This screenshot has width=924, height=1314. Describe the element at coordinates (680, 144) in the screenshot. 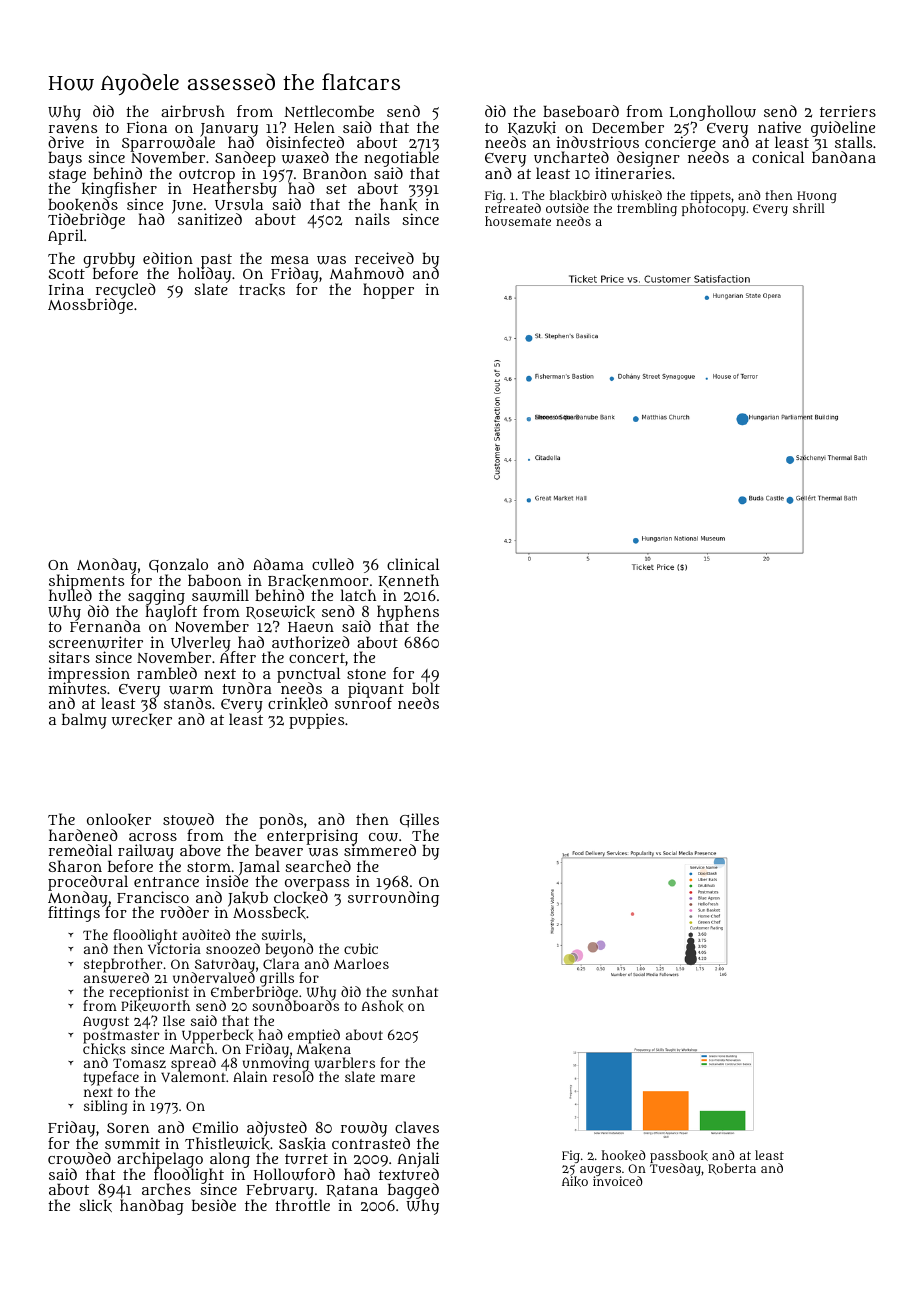

I see `concierge` at that location.
